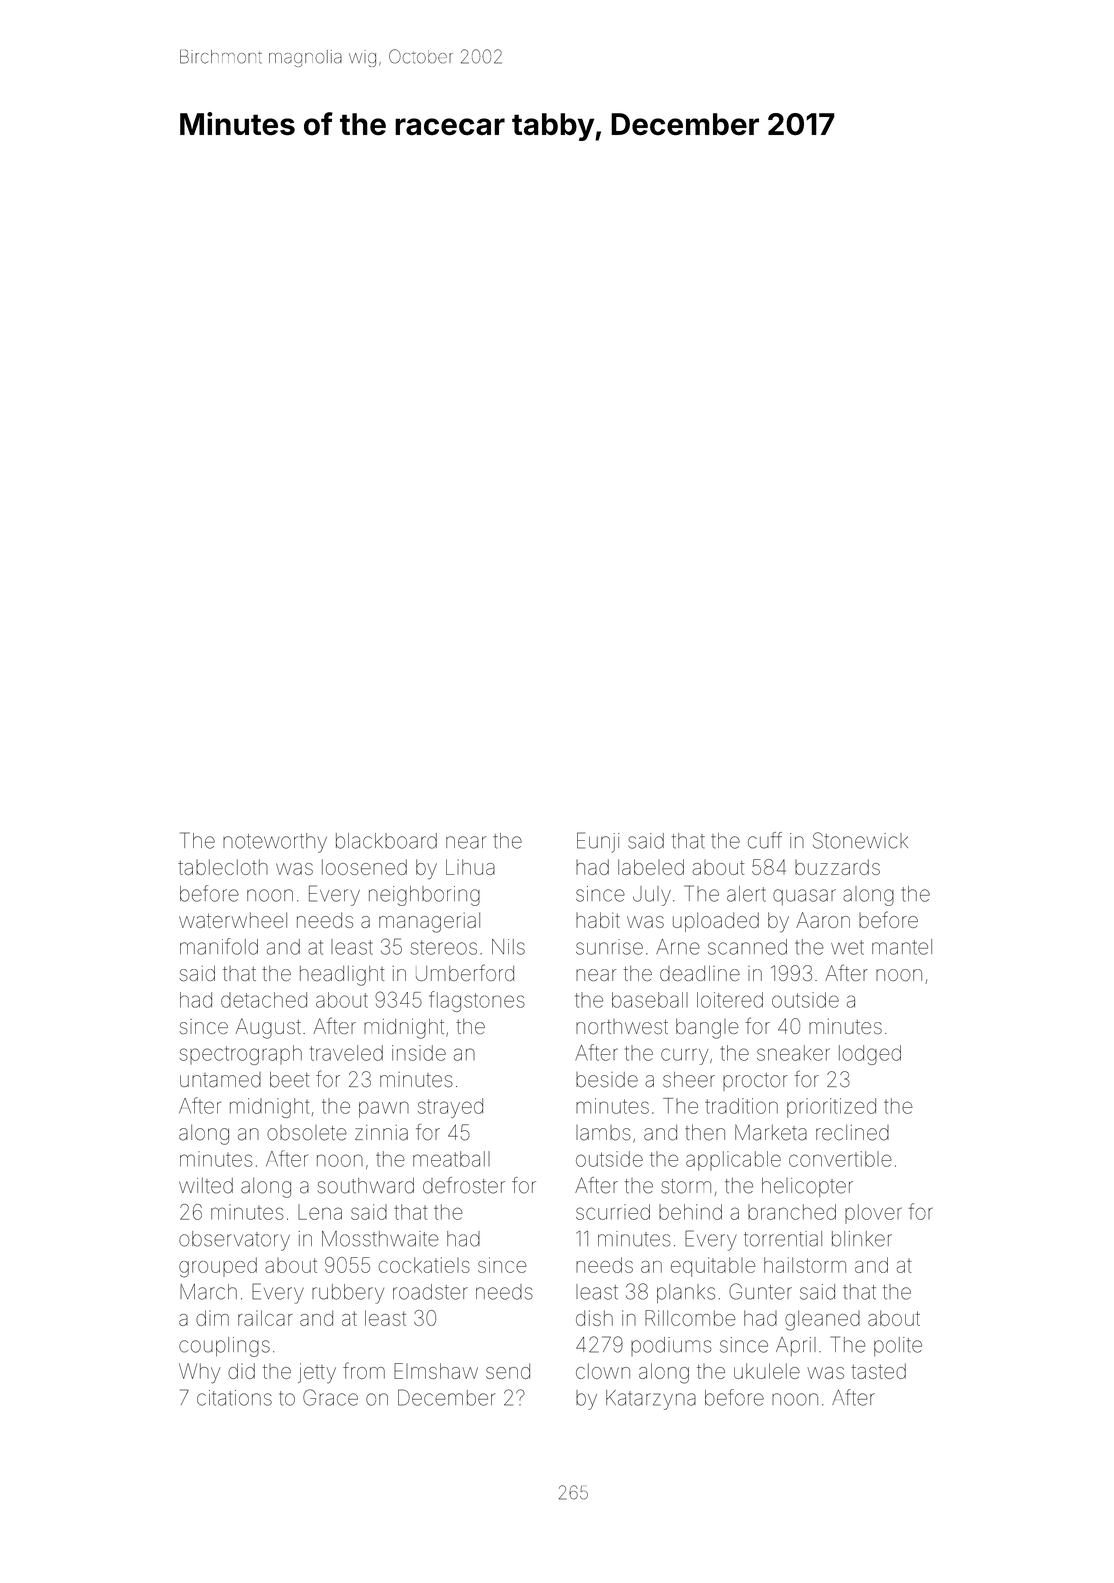  I want to click on from, so click(364, 1370).
